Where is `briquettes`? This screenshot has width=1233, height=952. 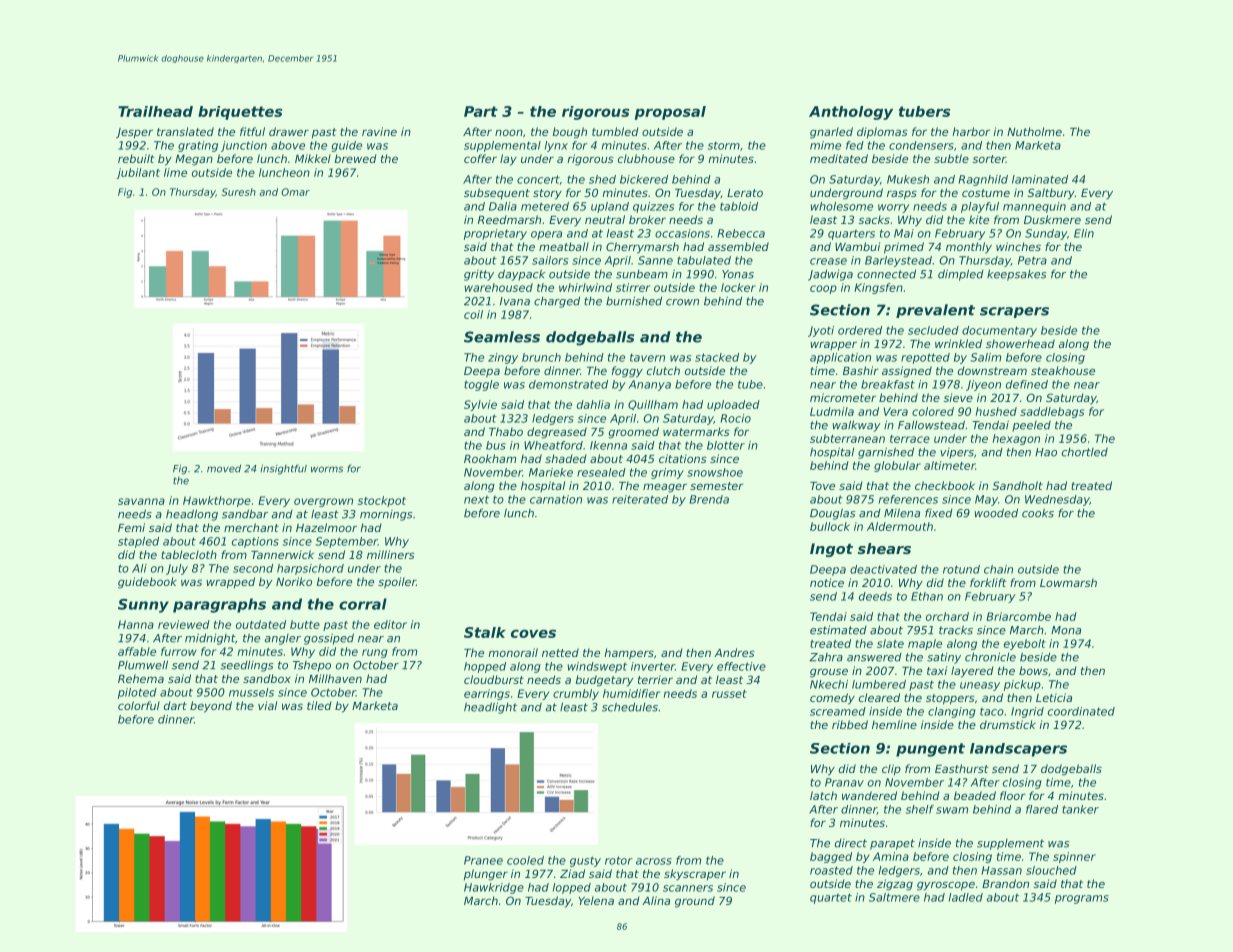
briquettes is located at coordinates (240, 113).
